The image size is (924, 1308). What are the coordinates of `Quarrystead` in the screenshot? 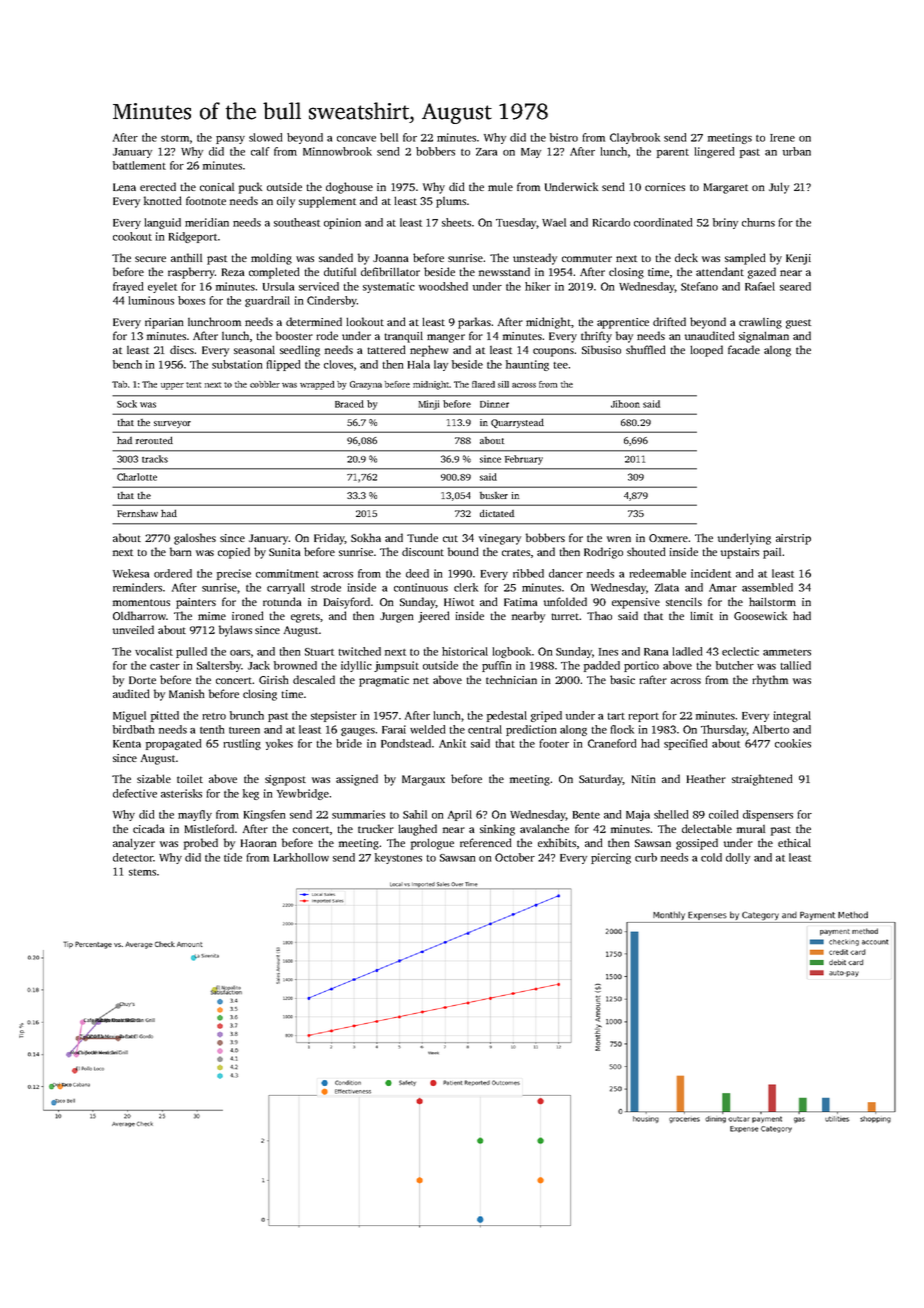 It's located at (517, 423).
